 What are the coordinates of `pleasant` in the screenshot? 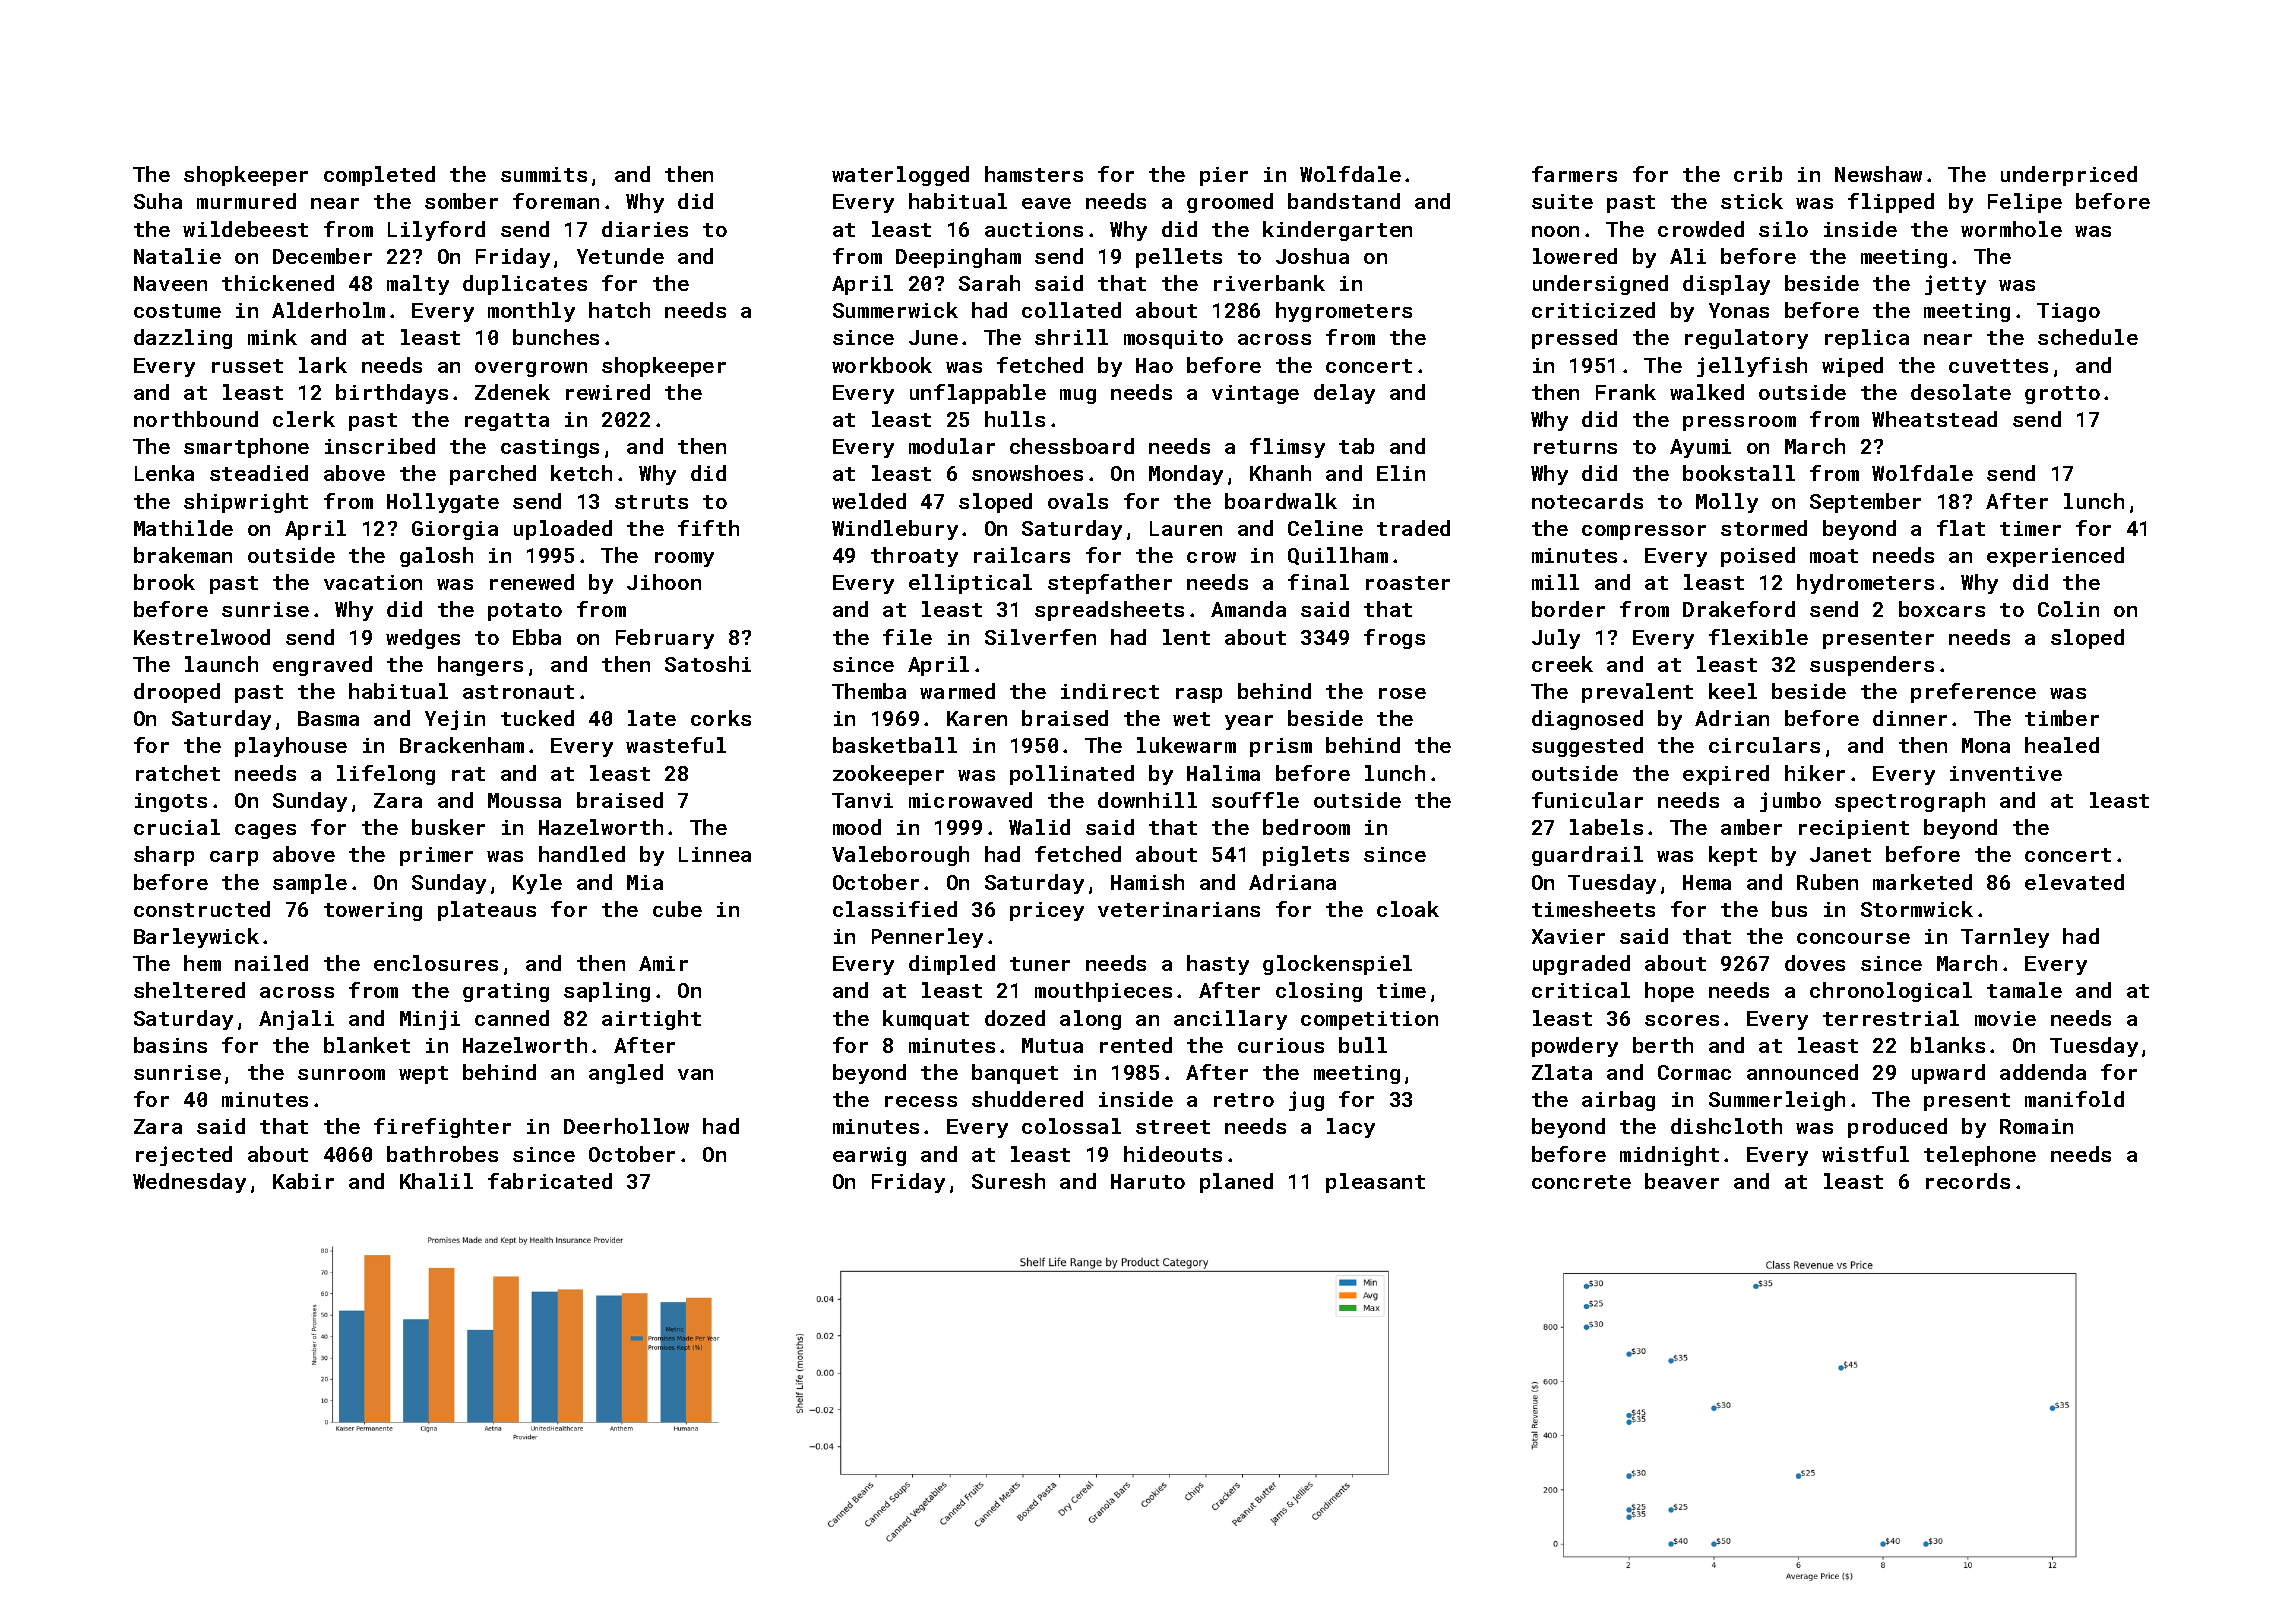 It's located at (1375, 1183).
